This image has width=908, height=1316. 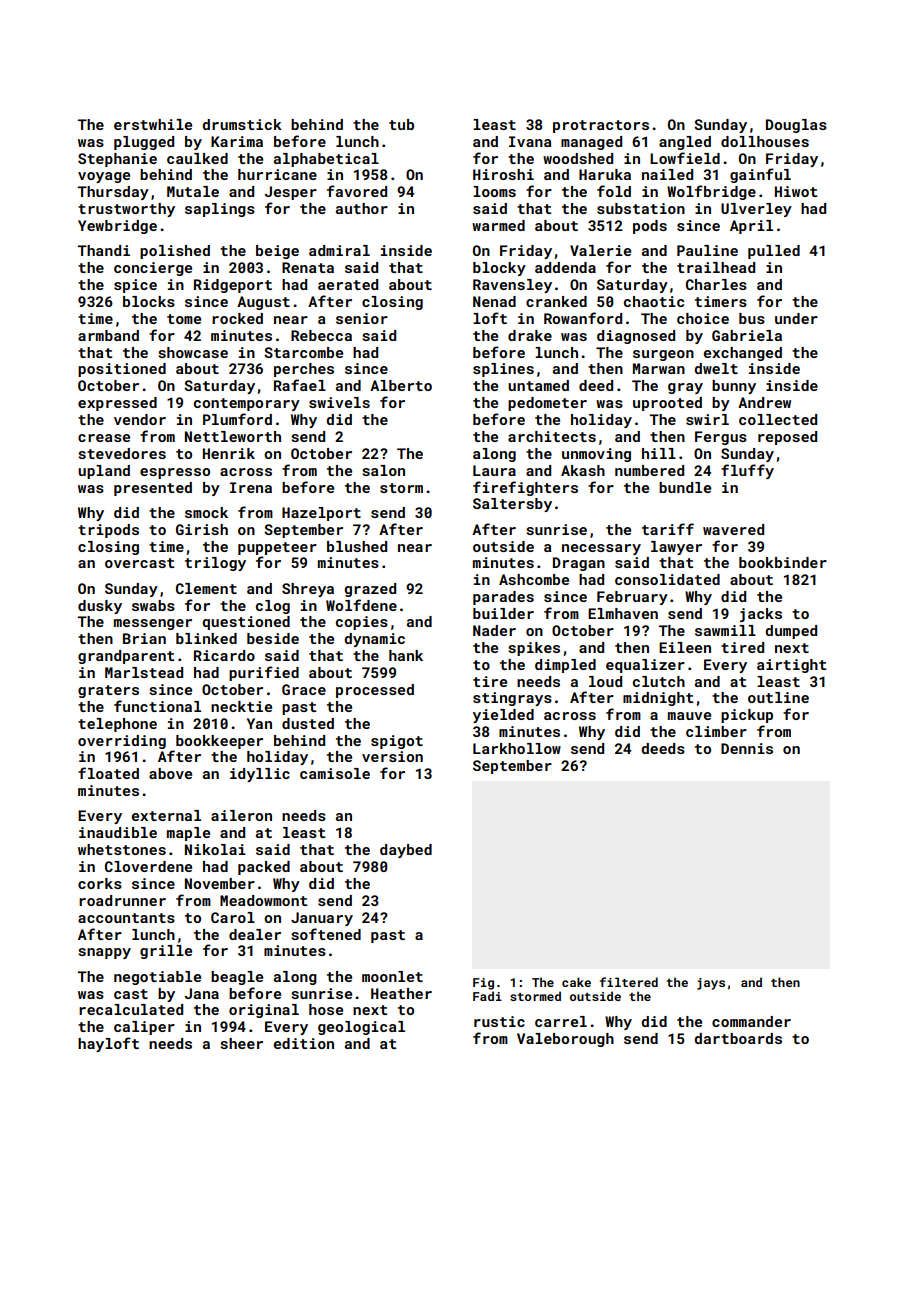 What do you see at coordinates (104, 953) in the image?
I see `snappy` at bounding box center [104, 953].
